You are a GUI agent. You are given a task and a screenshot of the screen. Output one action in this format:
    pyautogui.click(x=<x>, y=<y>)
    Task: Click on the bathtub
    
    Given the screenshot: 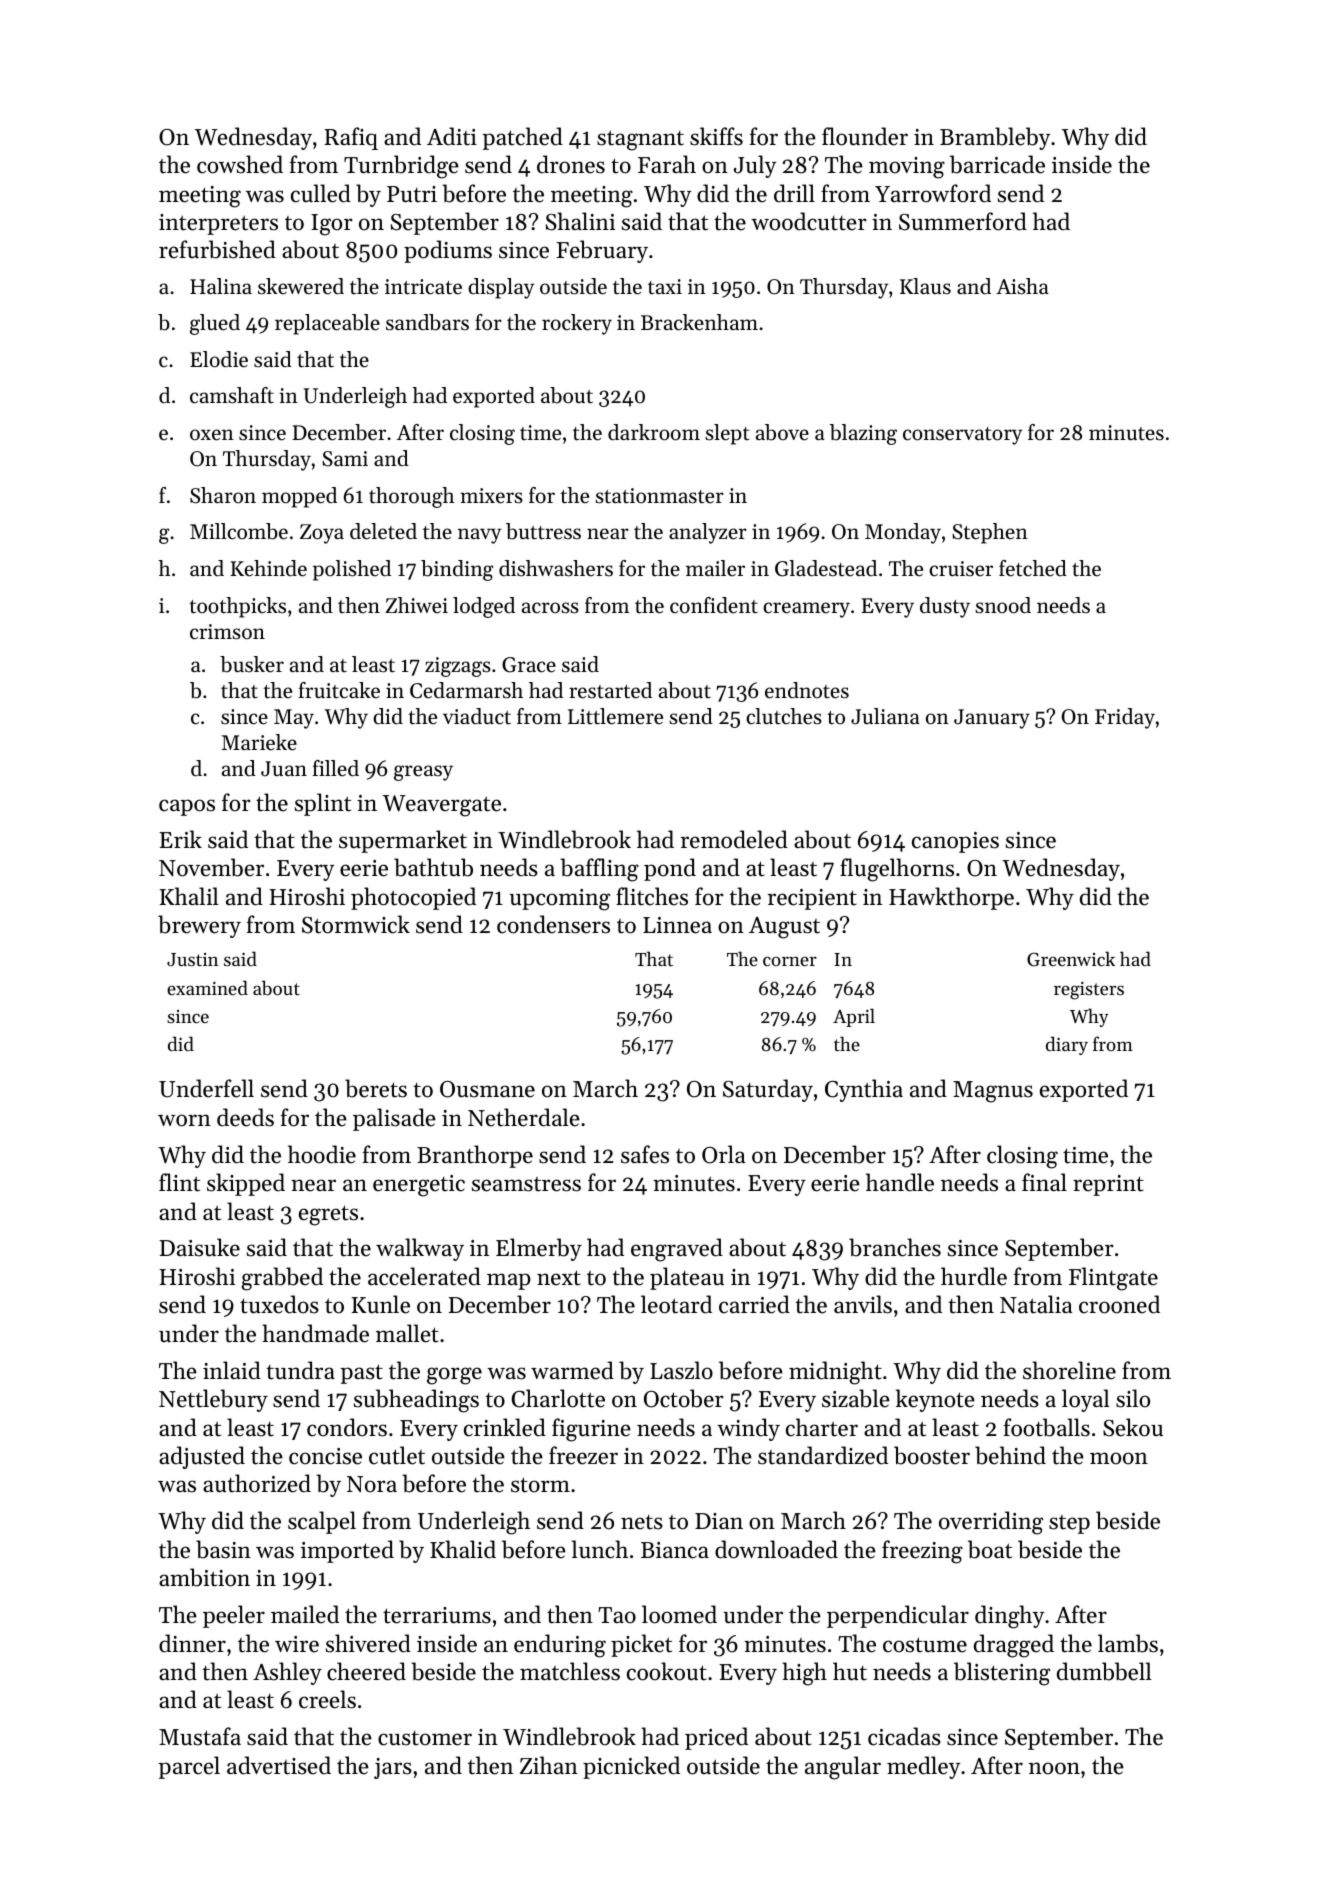 What is the action you would take?
    pyautogui.click(x=433, y=867)
